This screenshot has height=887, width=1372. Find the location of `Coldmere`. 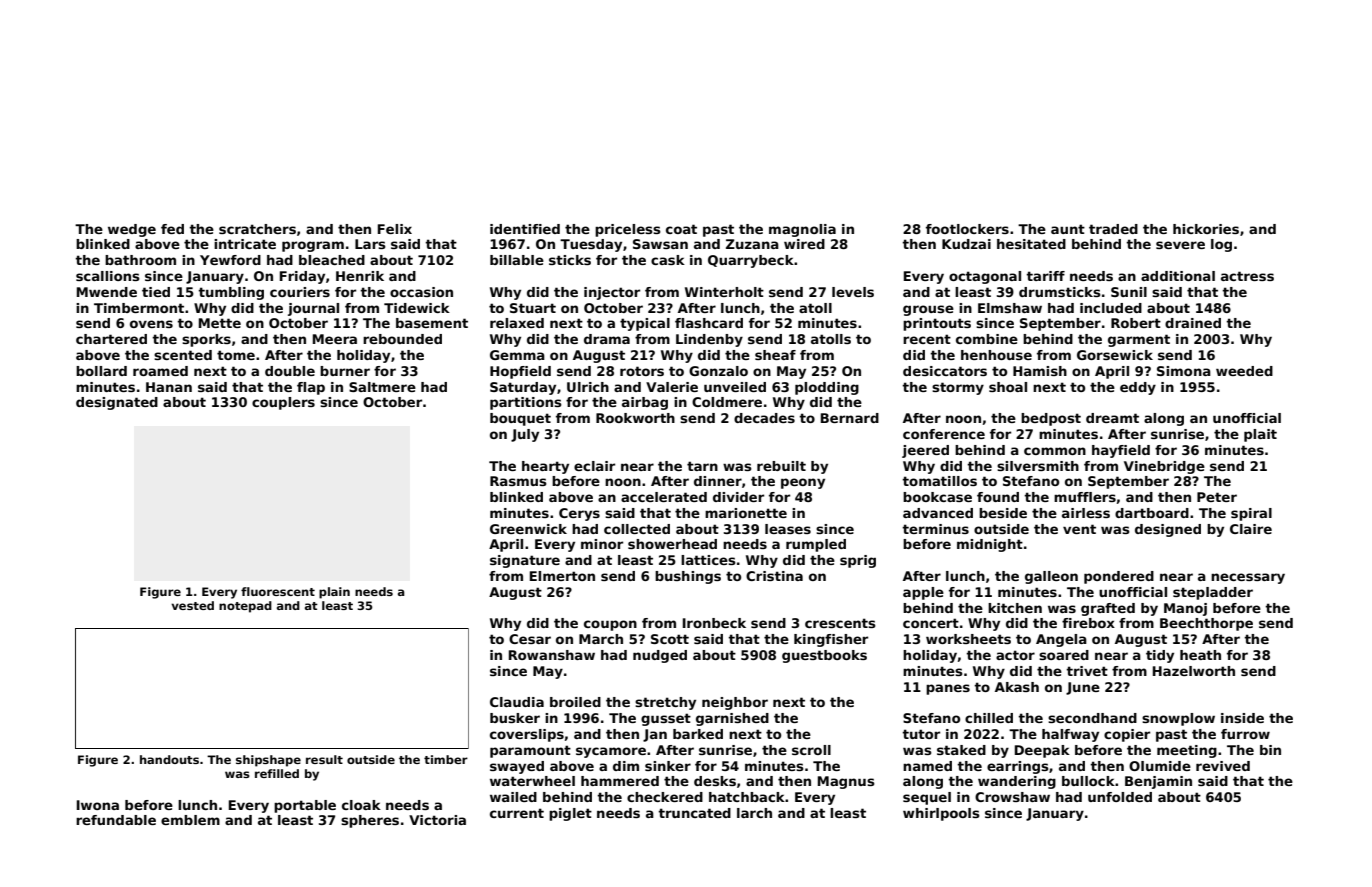

Coldmere is located at coordinates (727, 402).
